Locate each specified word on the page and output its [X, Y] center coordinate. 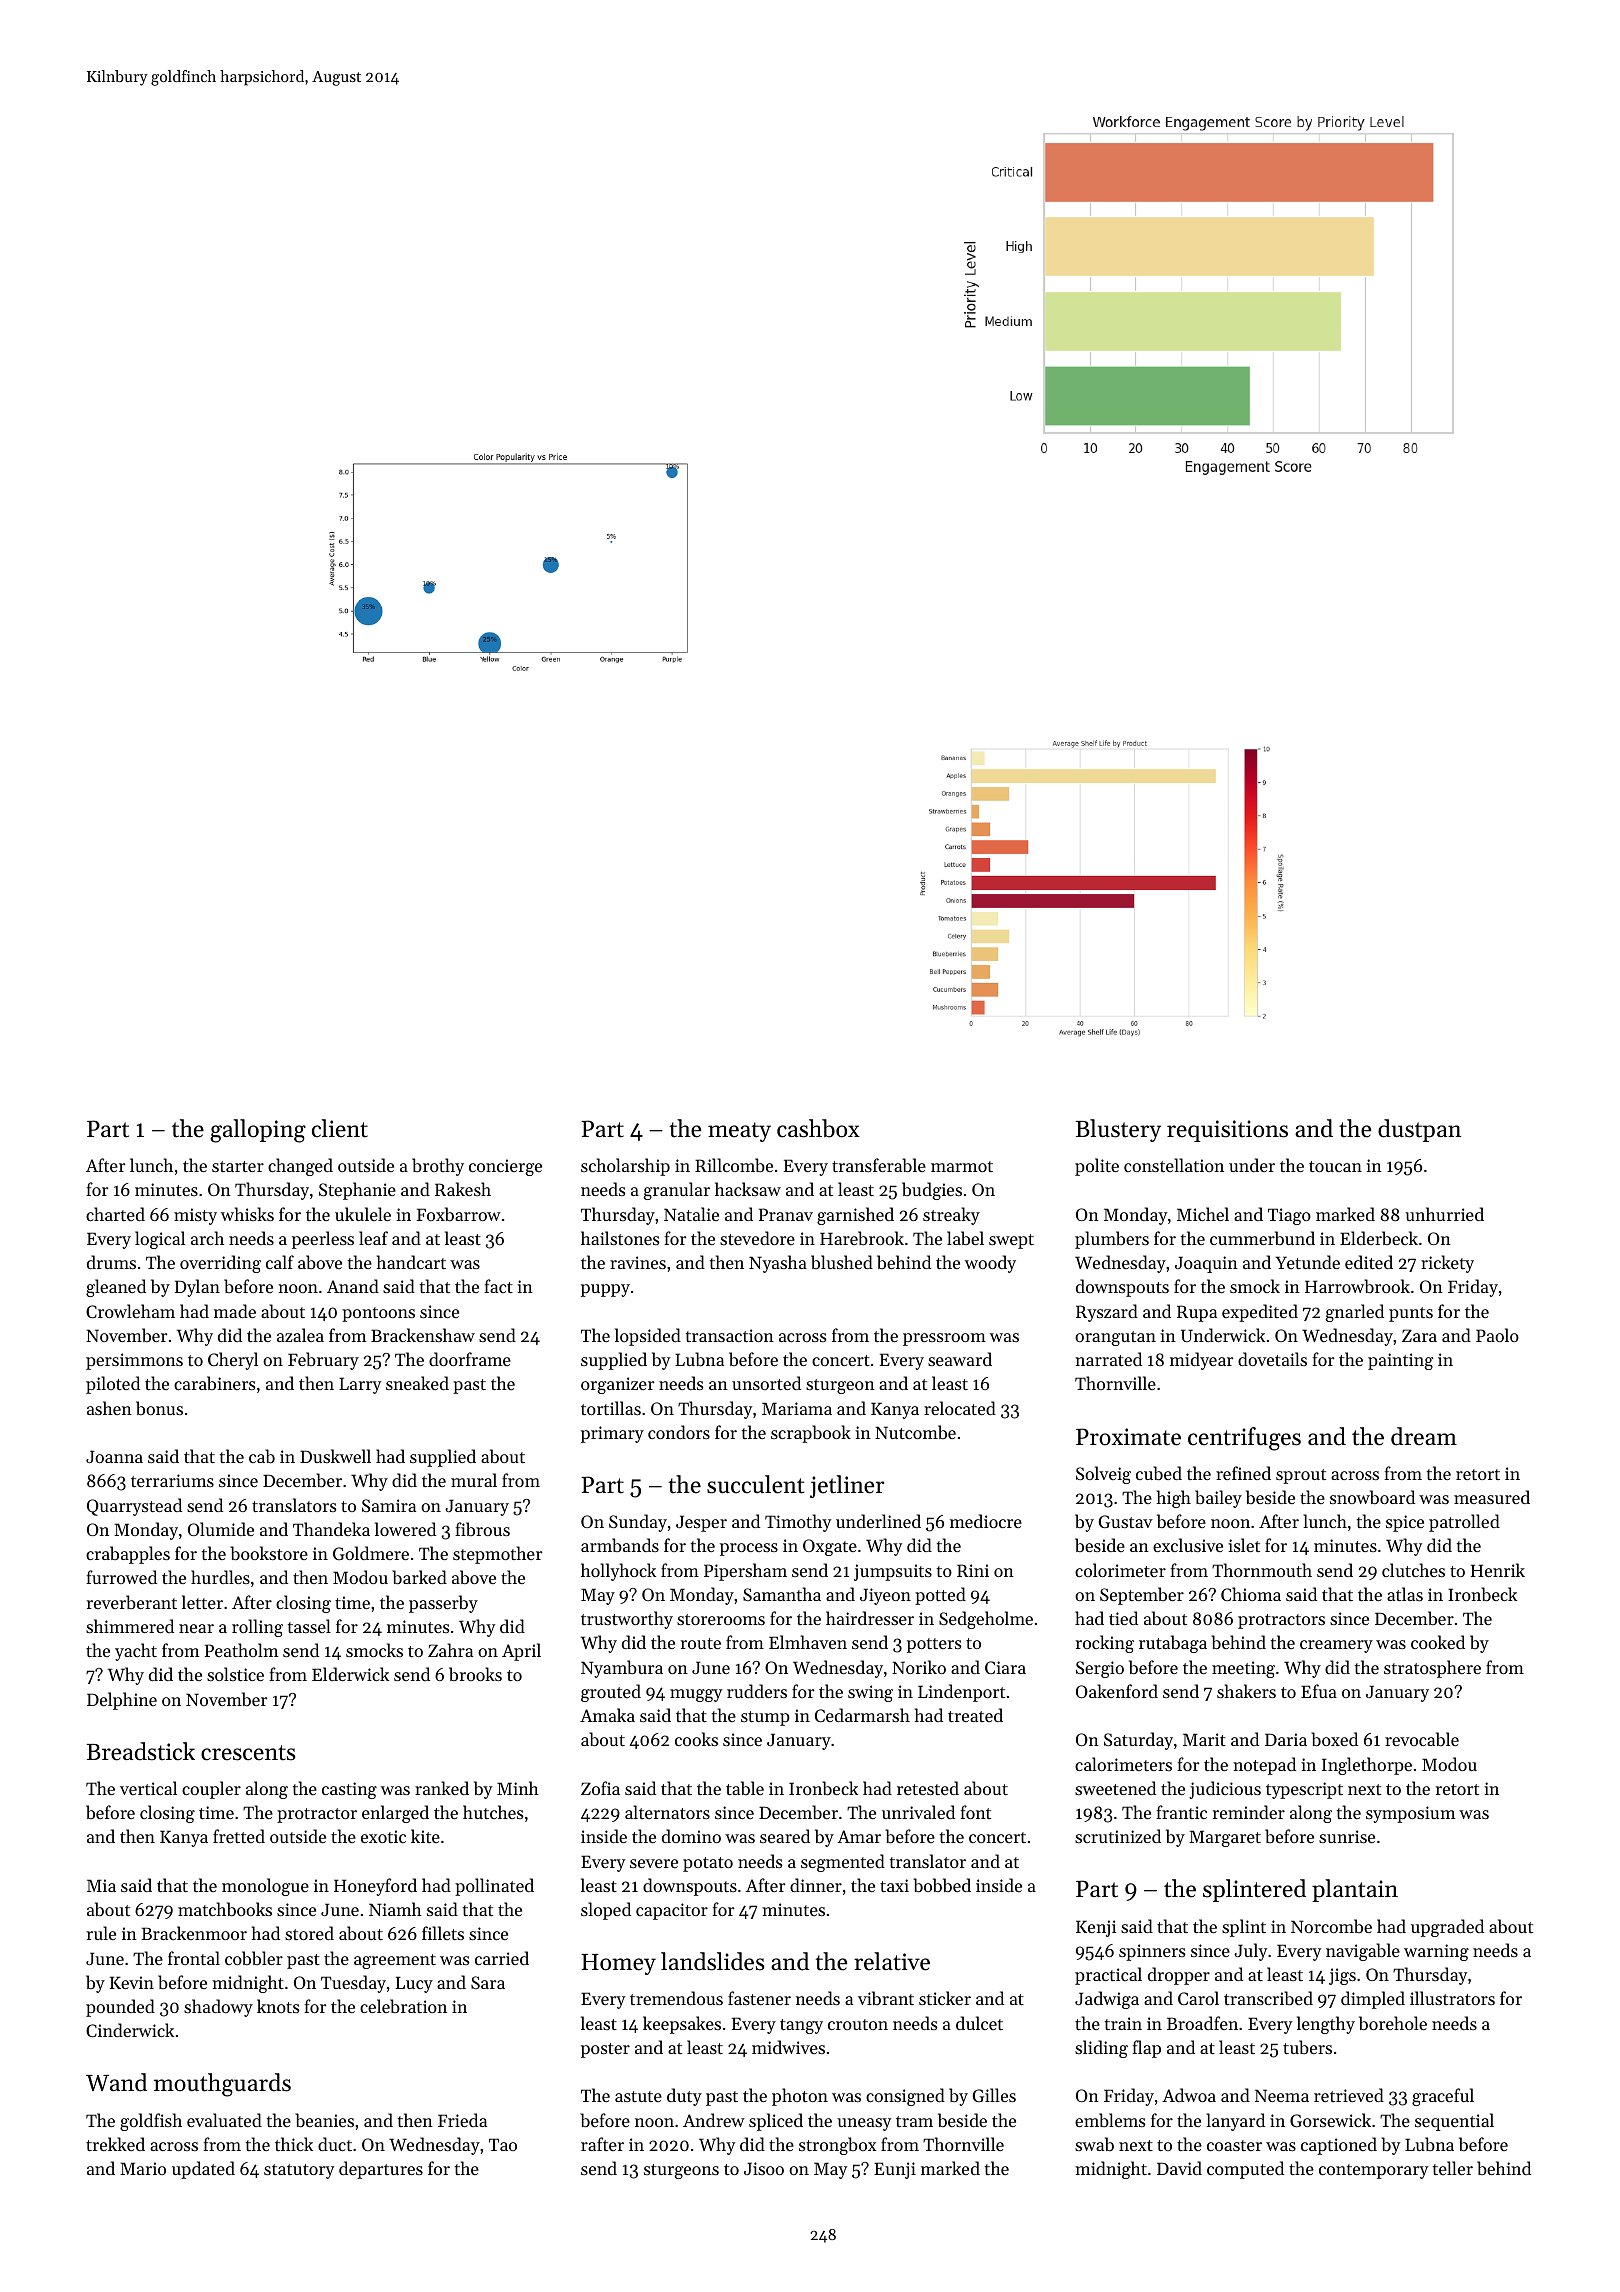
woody [990, 1264]
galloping [258, 1131]
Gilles [994, 2095]
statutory [299, 2171]
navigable [1363, 1952]
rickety [1447, 1264]
